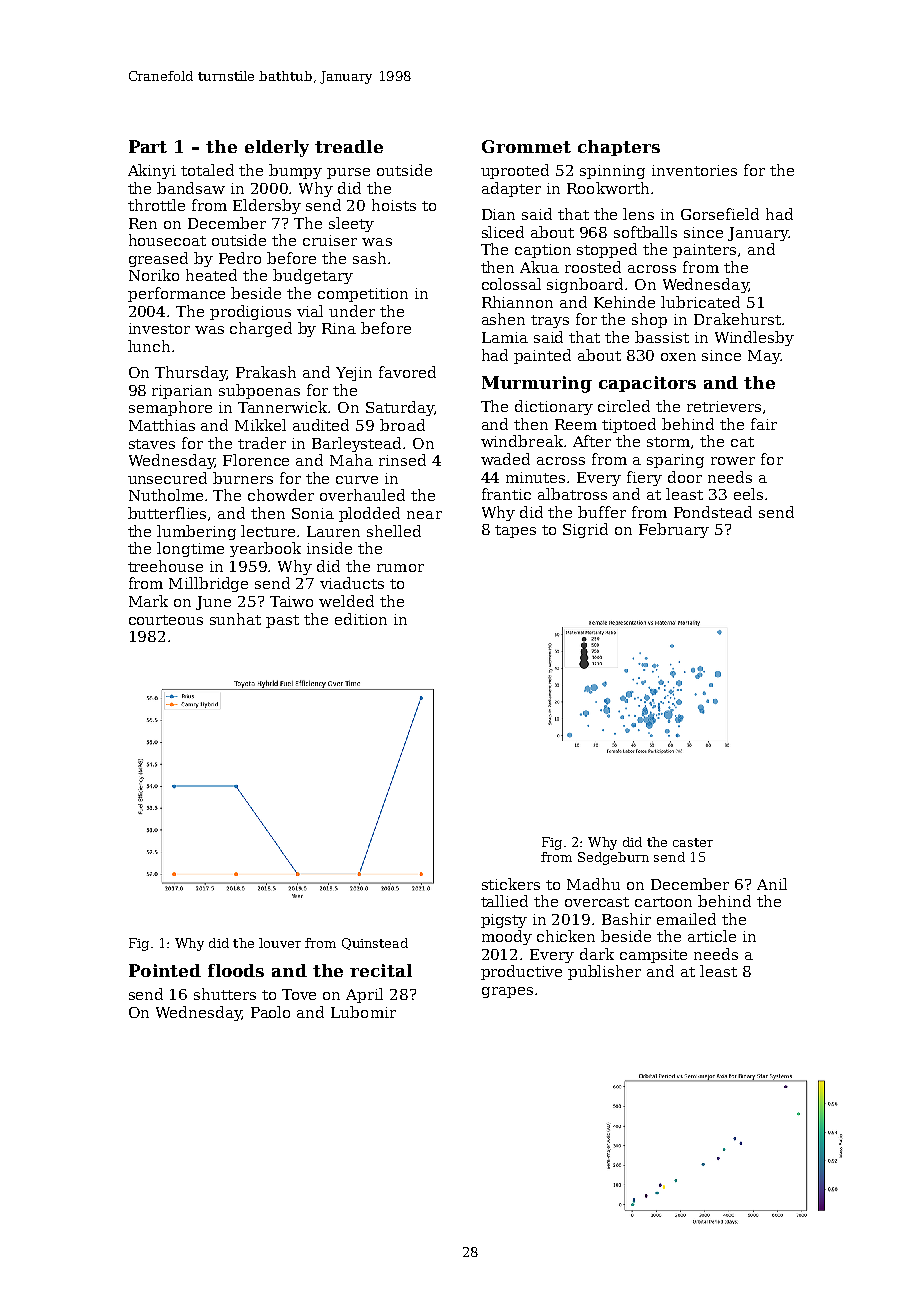 The height and width of the image is (1314, 924). Describe the element at coordinates (166, 620) in the image. I see `courteous` at that location.
